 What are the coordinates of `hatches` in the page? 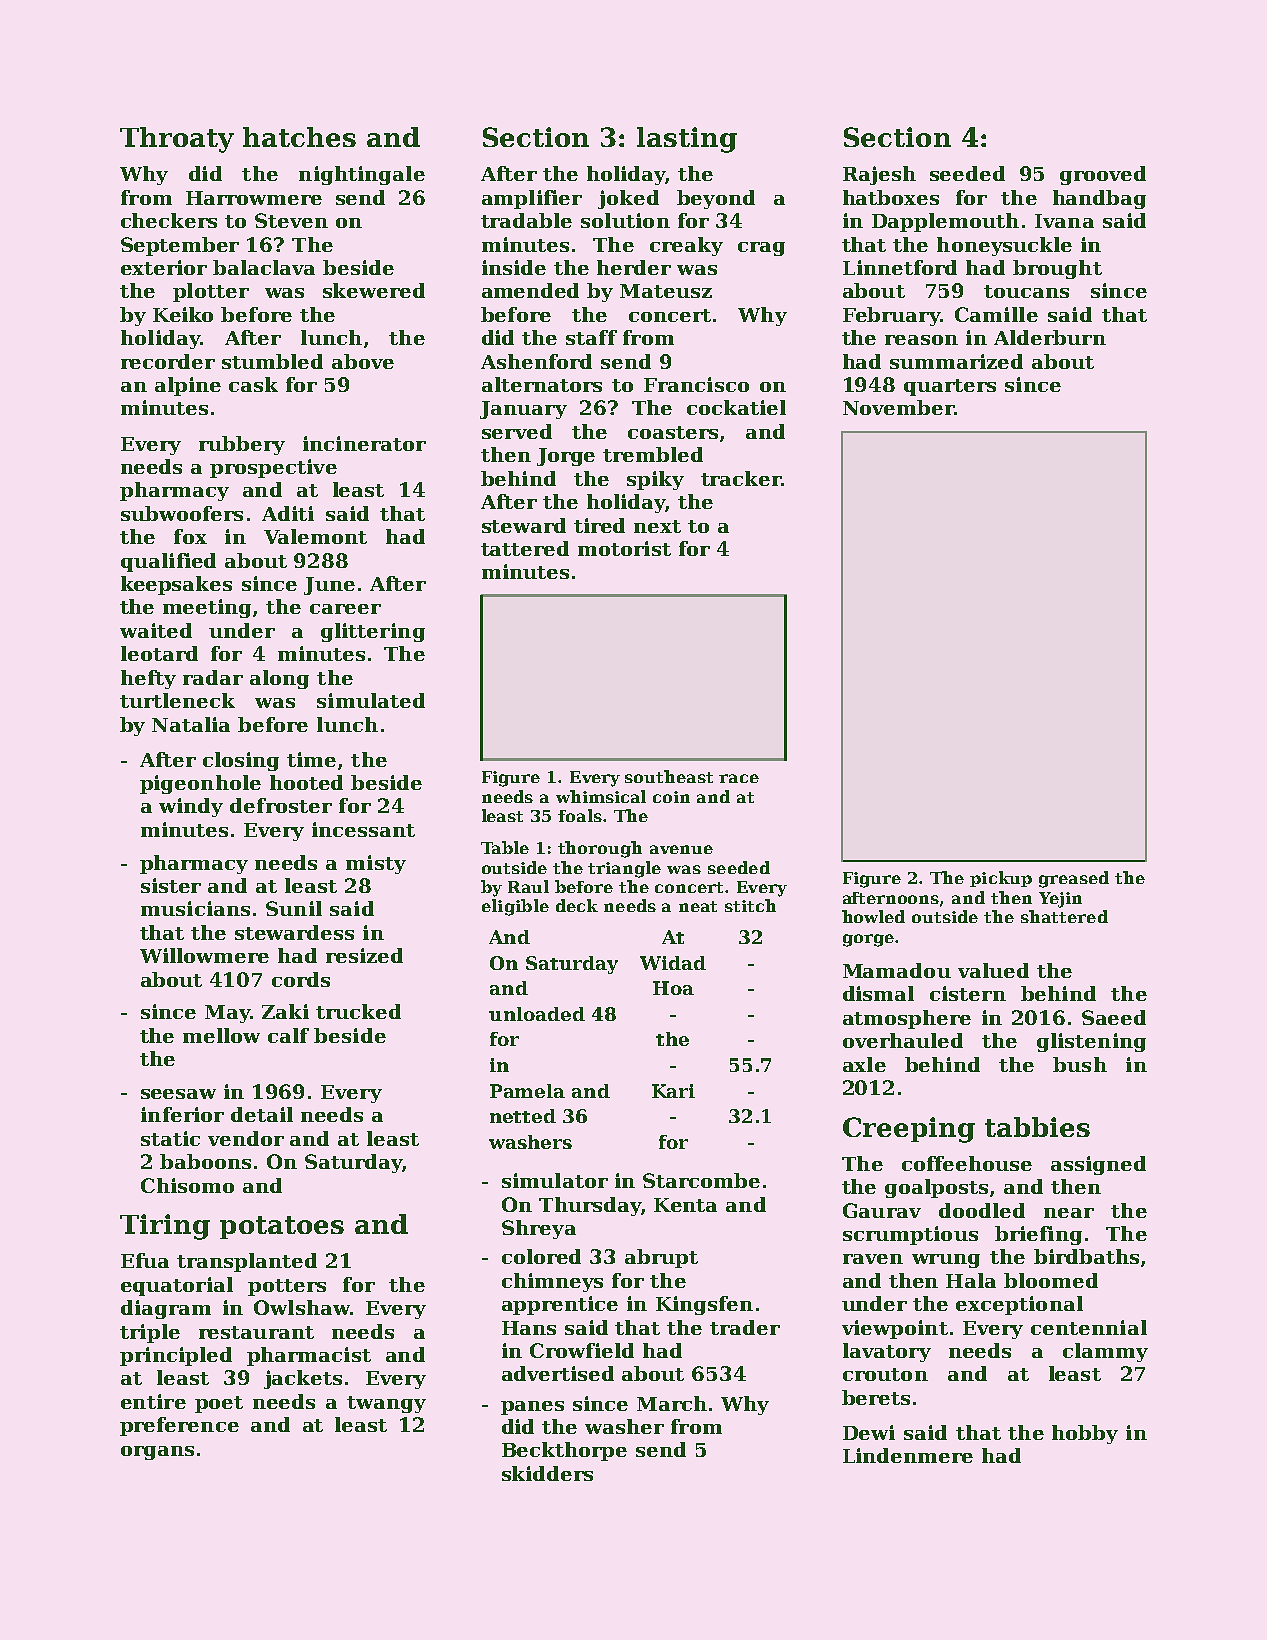 It's located at (299, 137).
